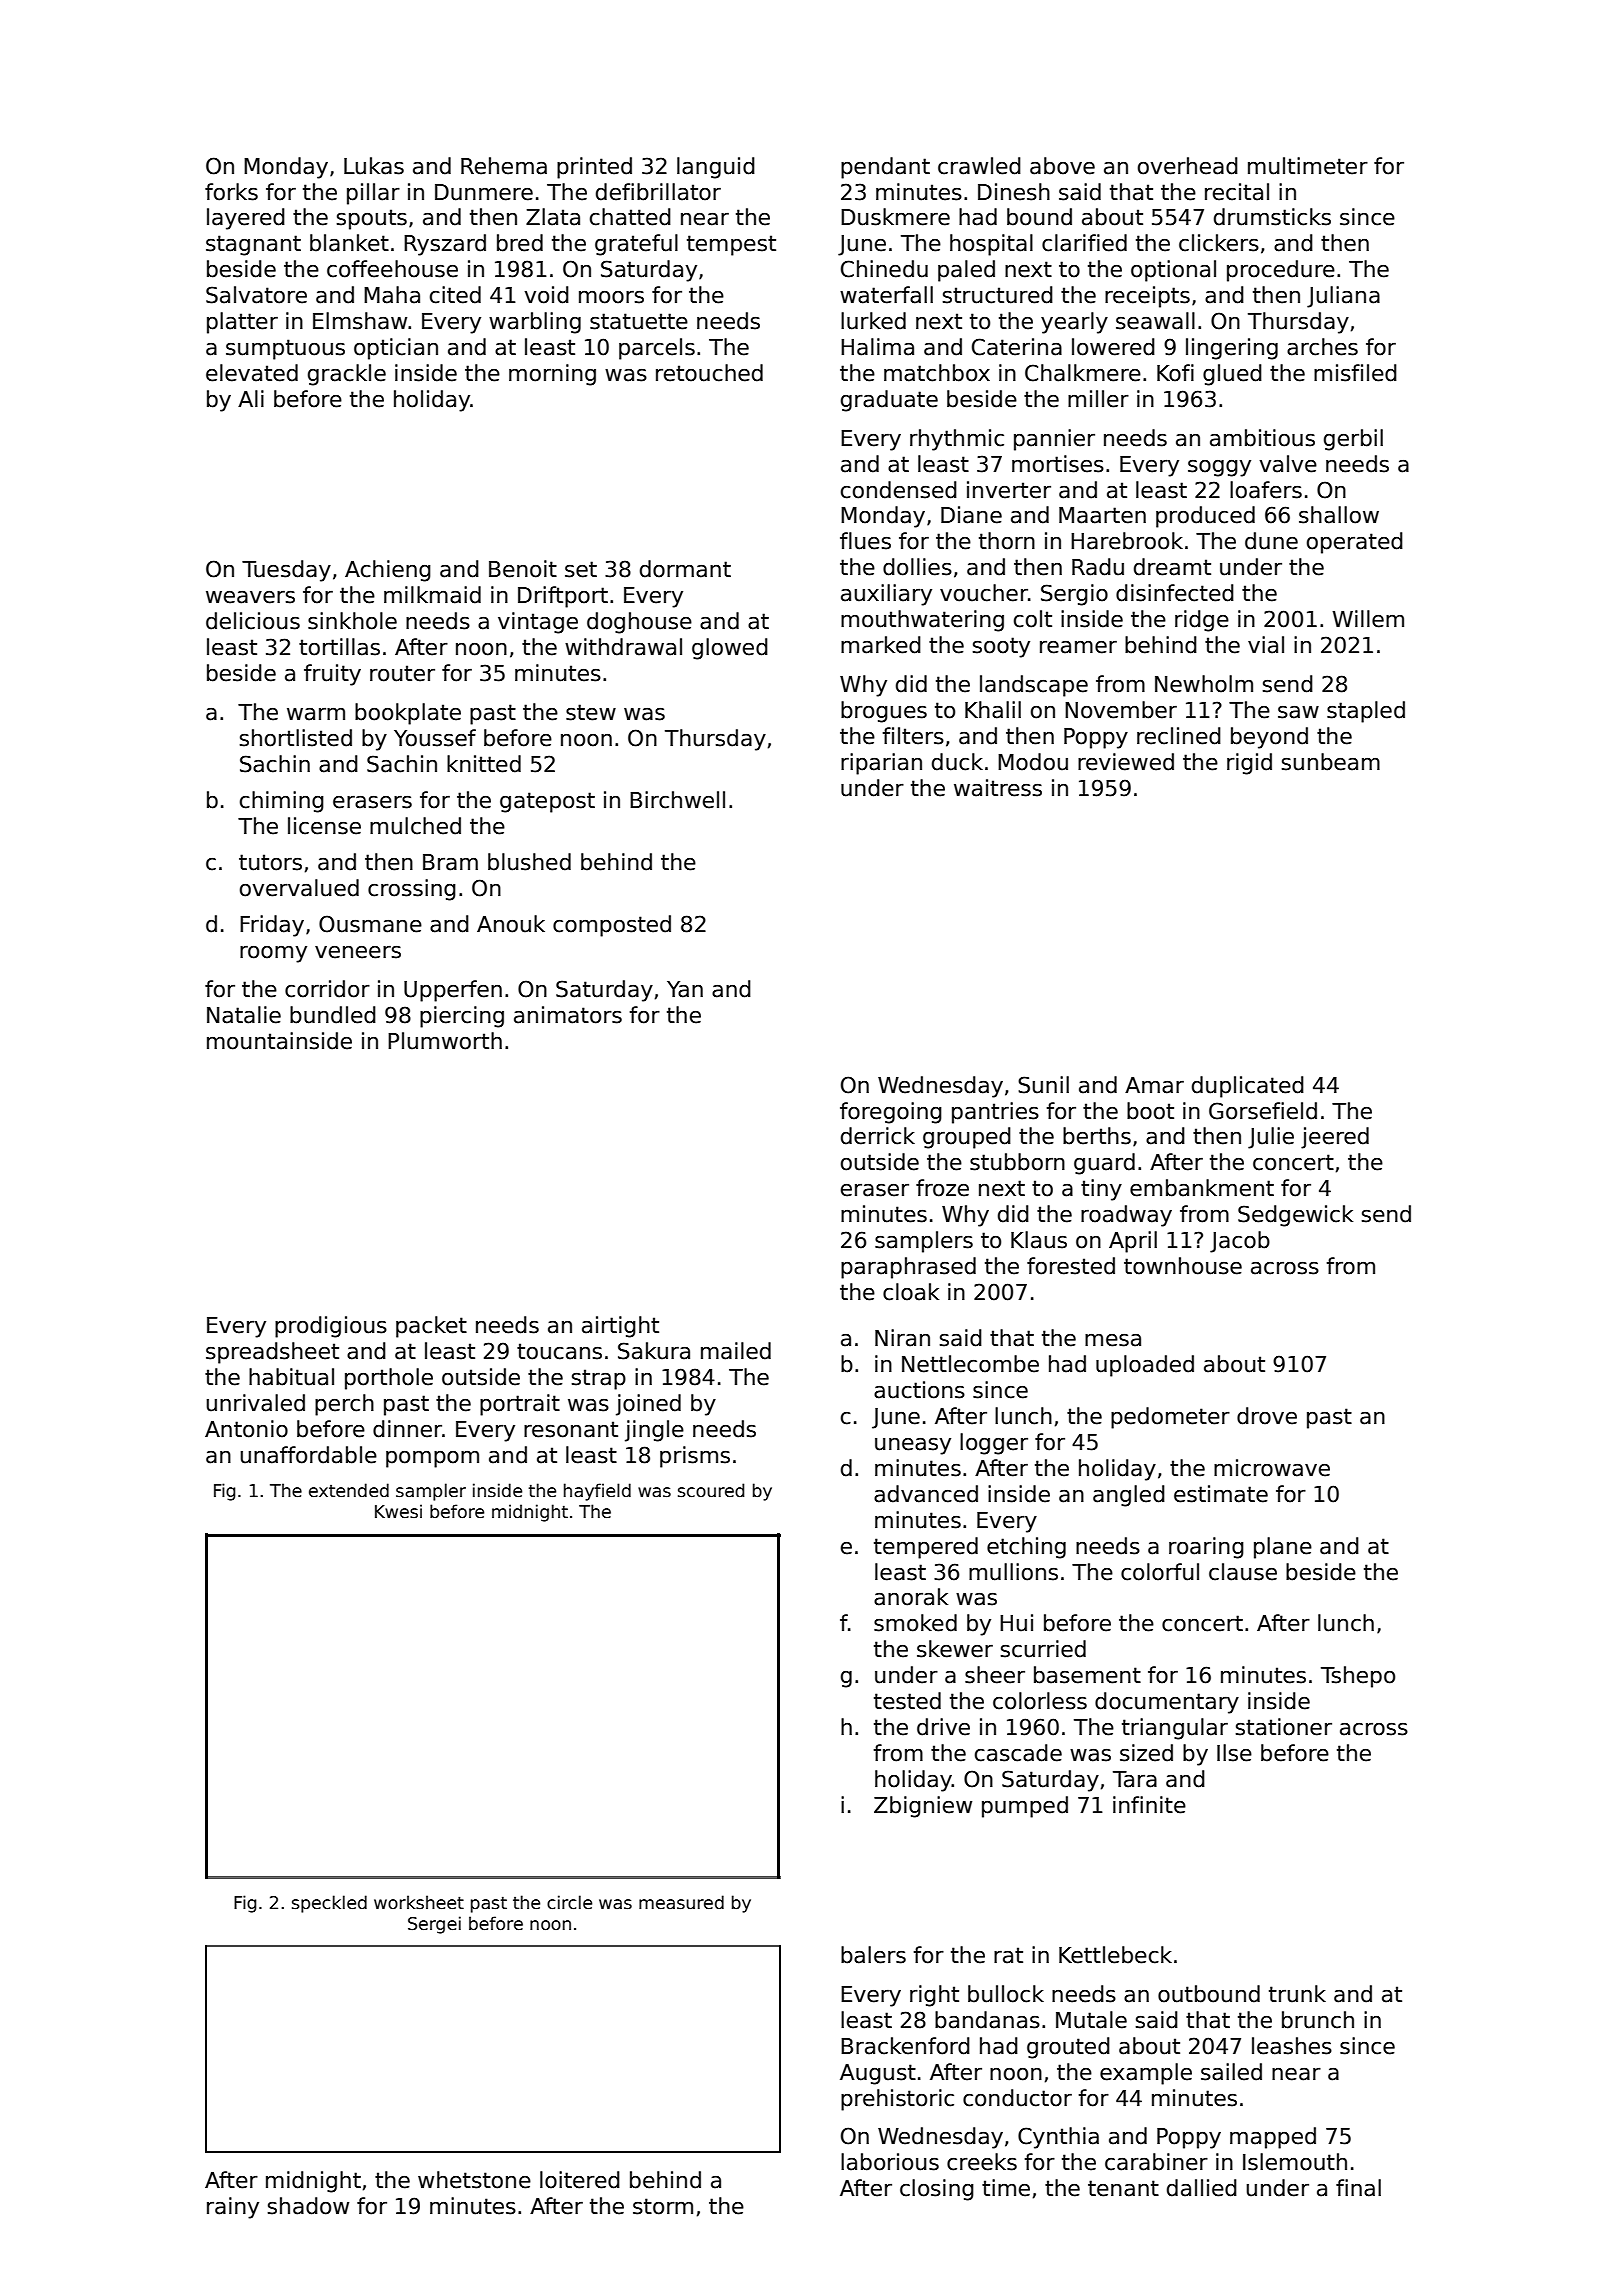 Image resolution: width=1620 pixels, height=2292 pixels. I want to click on cascade, so click(1018, 1753).
